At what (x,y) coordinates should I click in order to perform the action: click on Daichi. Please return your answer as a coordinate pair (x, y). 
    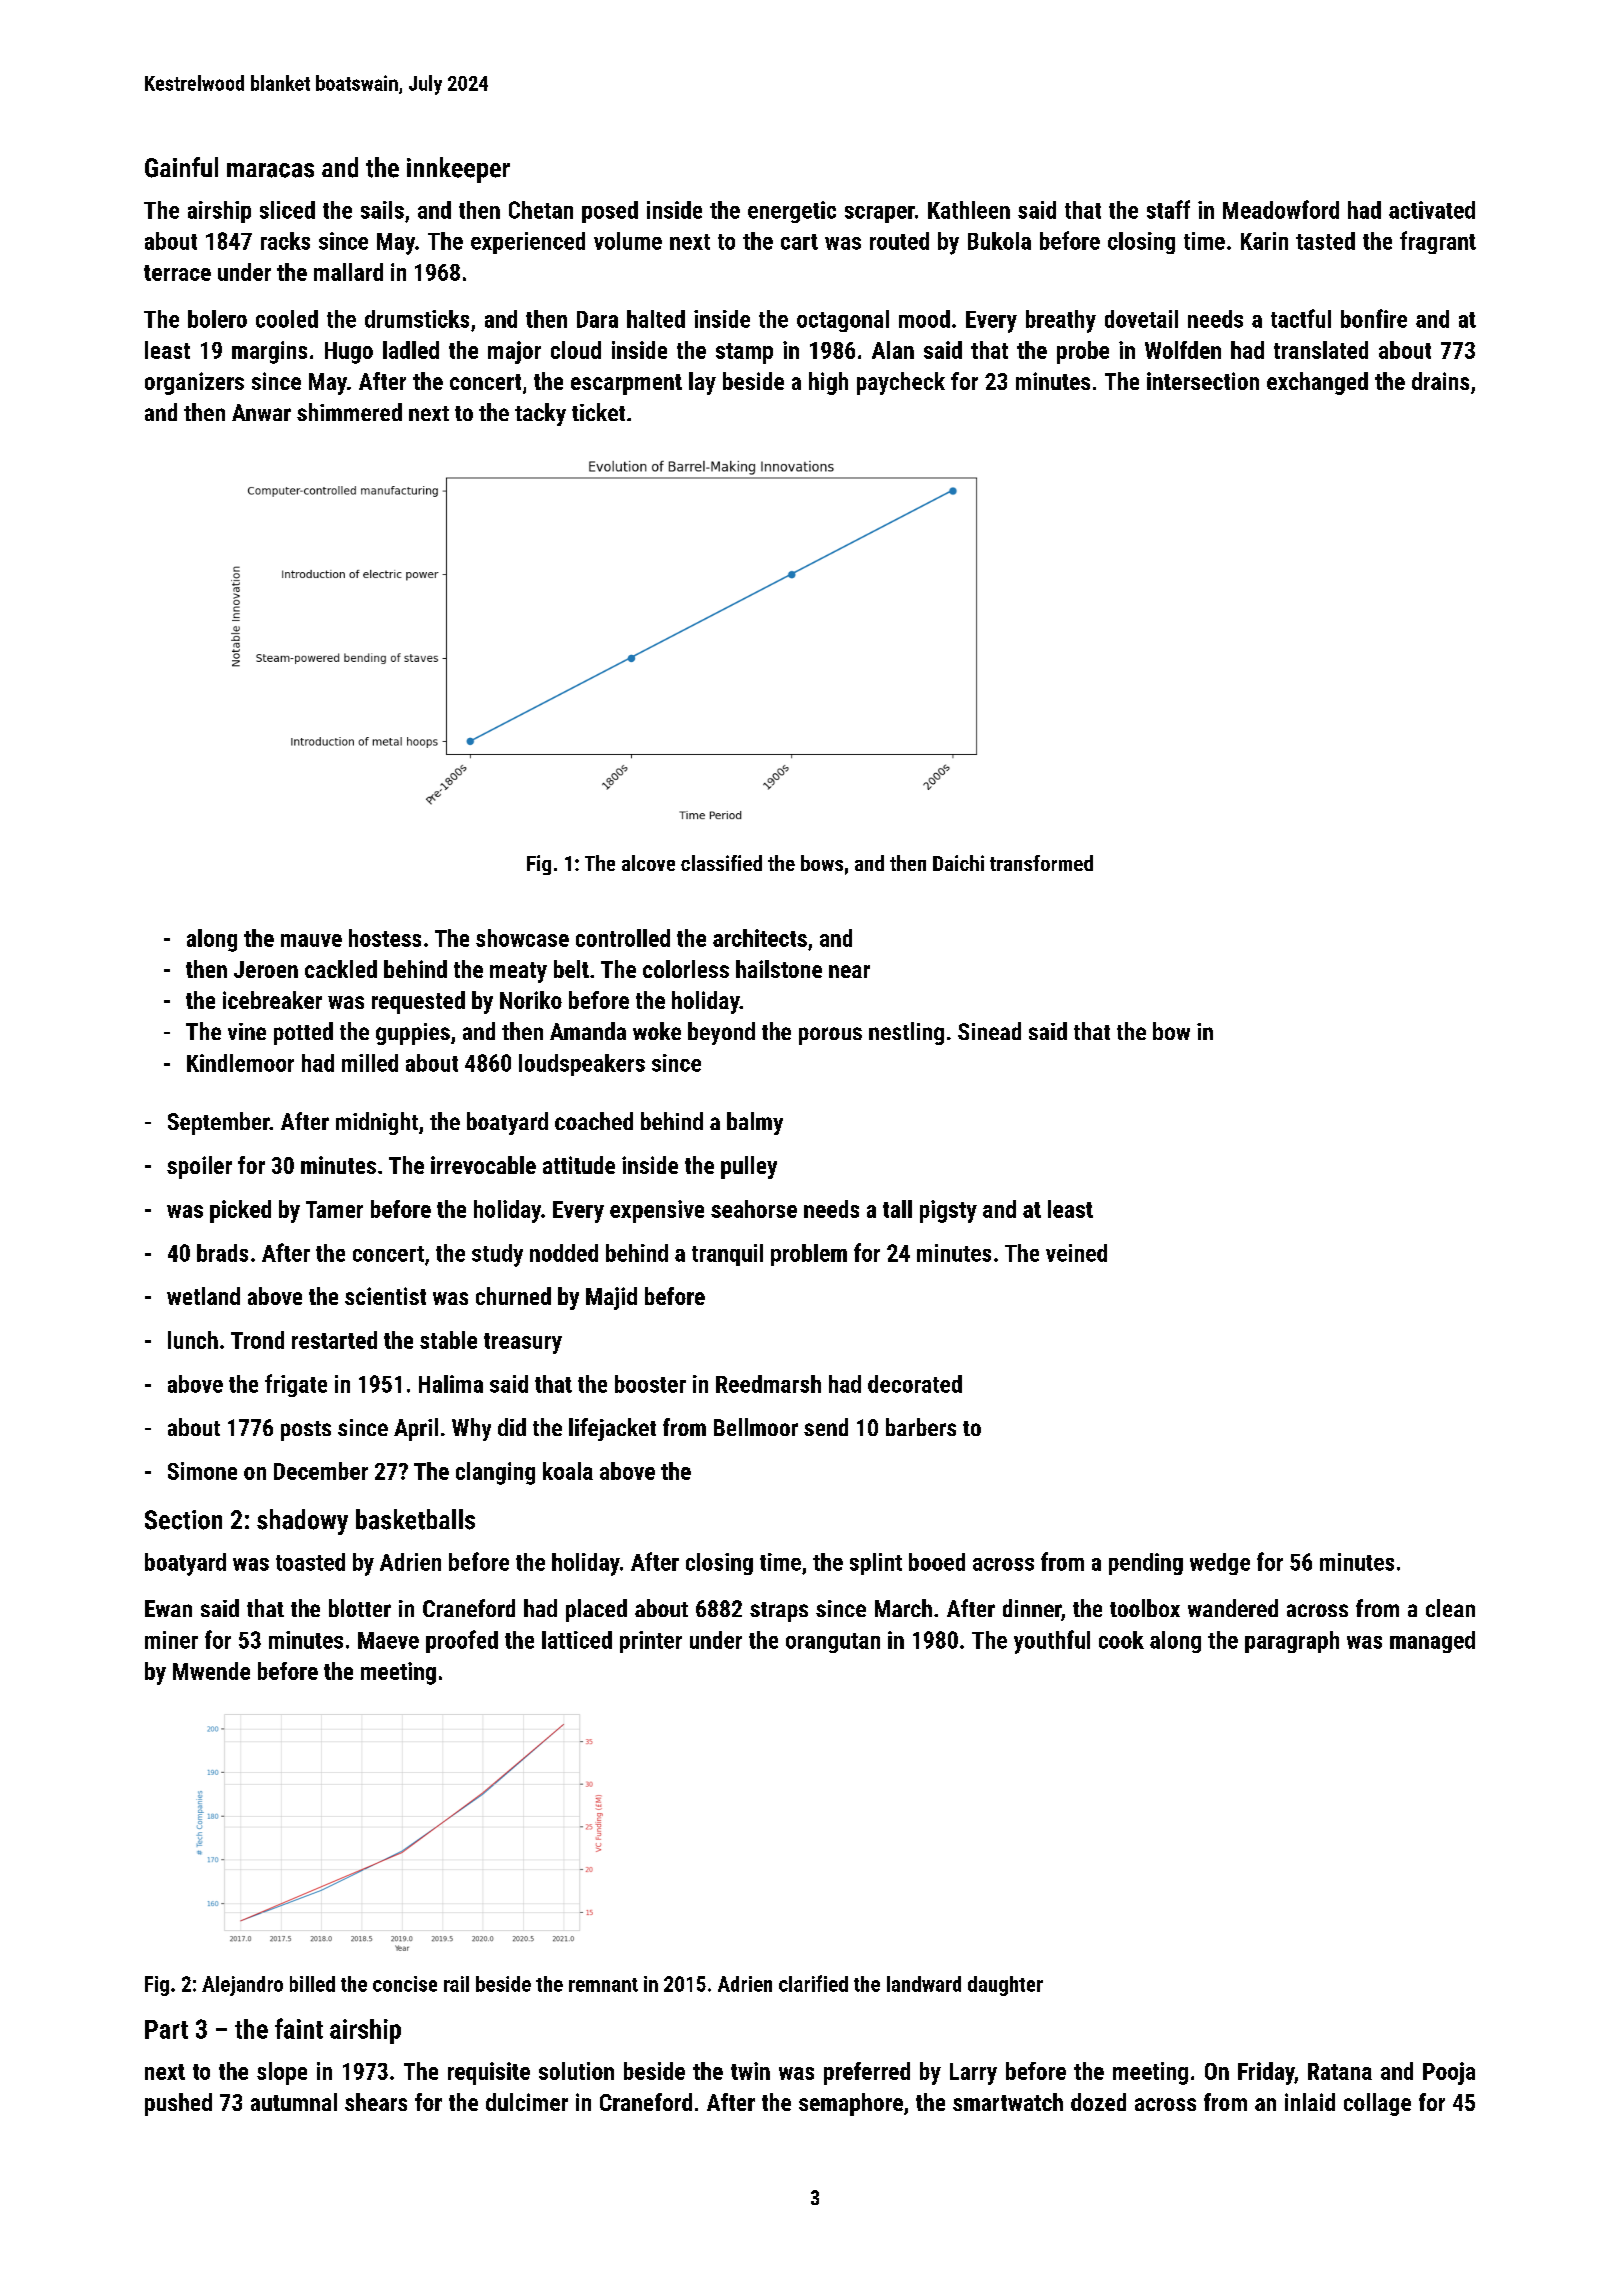
    Looking at the image, I should click on (958, 863).
